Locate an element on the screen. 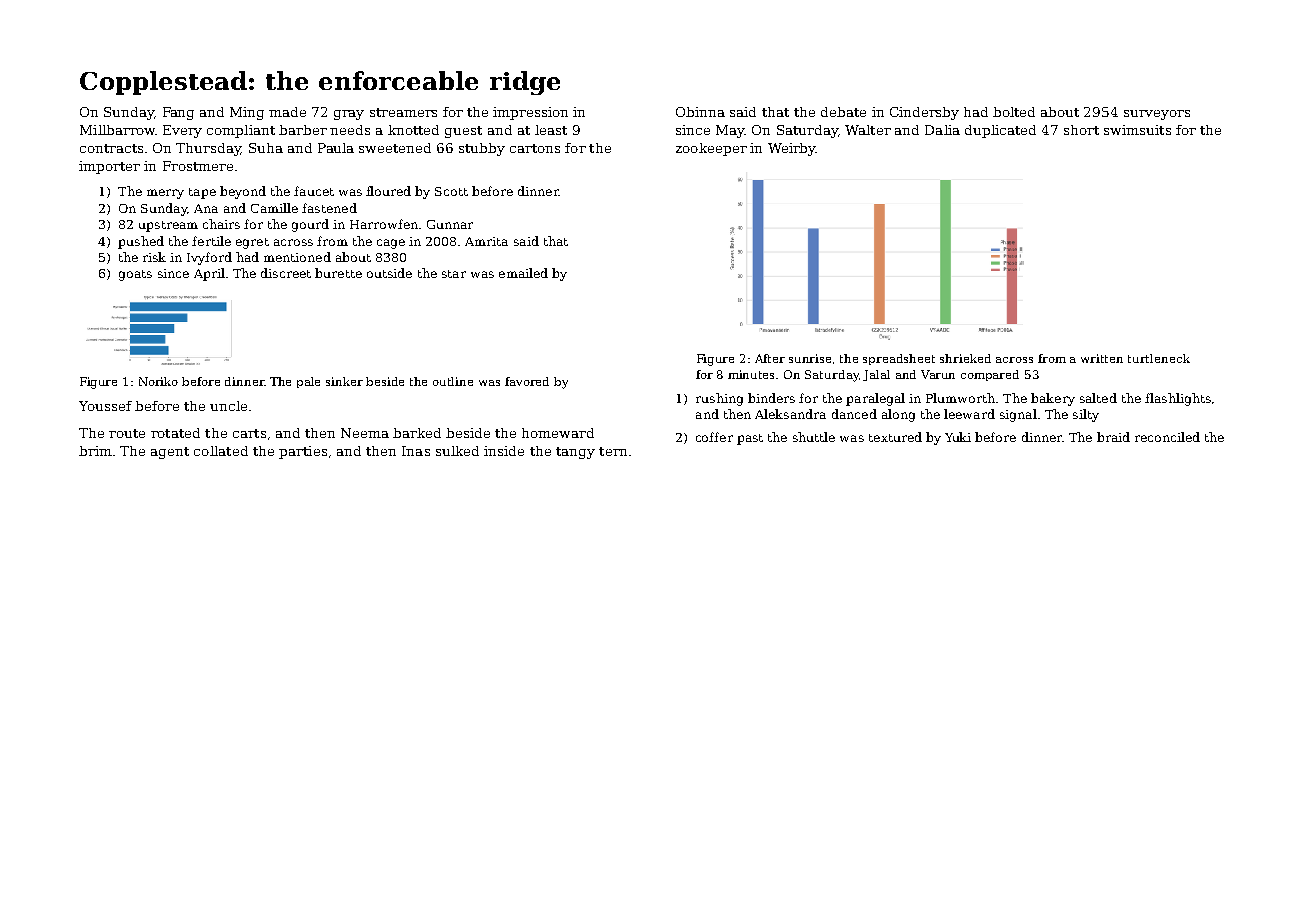 The image size is (1308, 924). goats is located at coordinates (135, 275).
